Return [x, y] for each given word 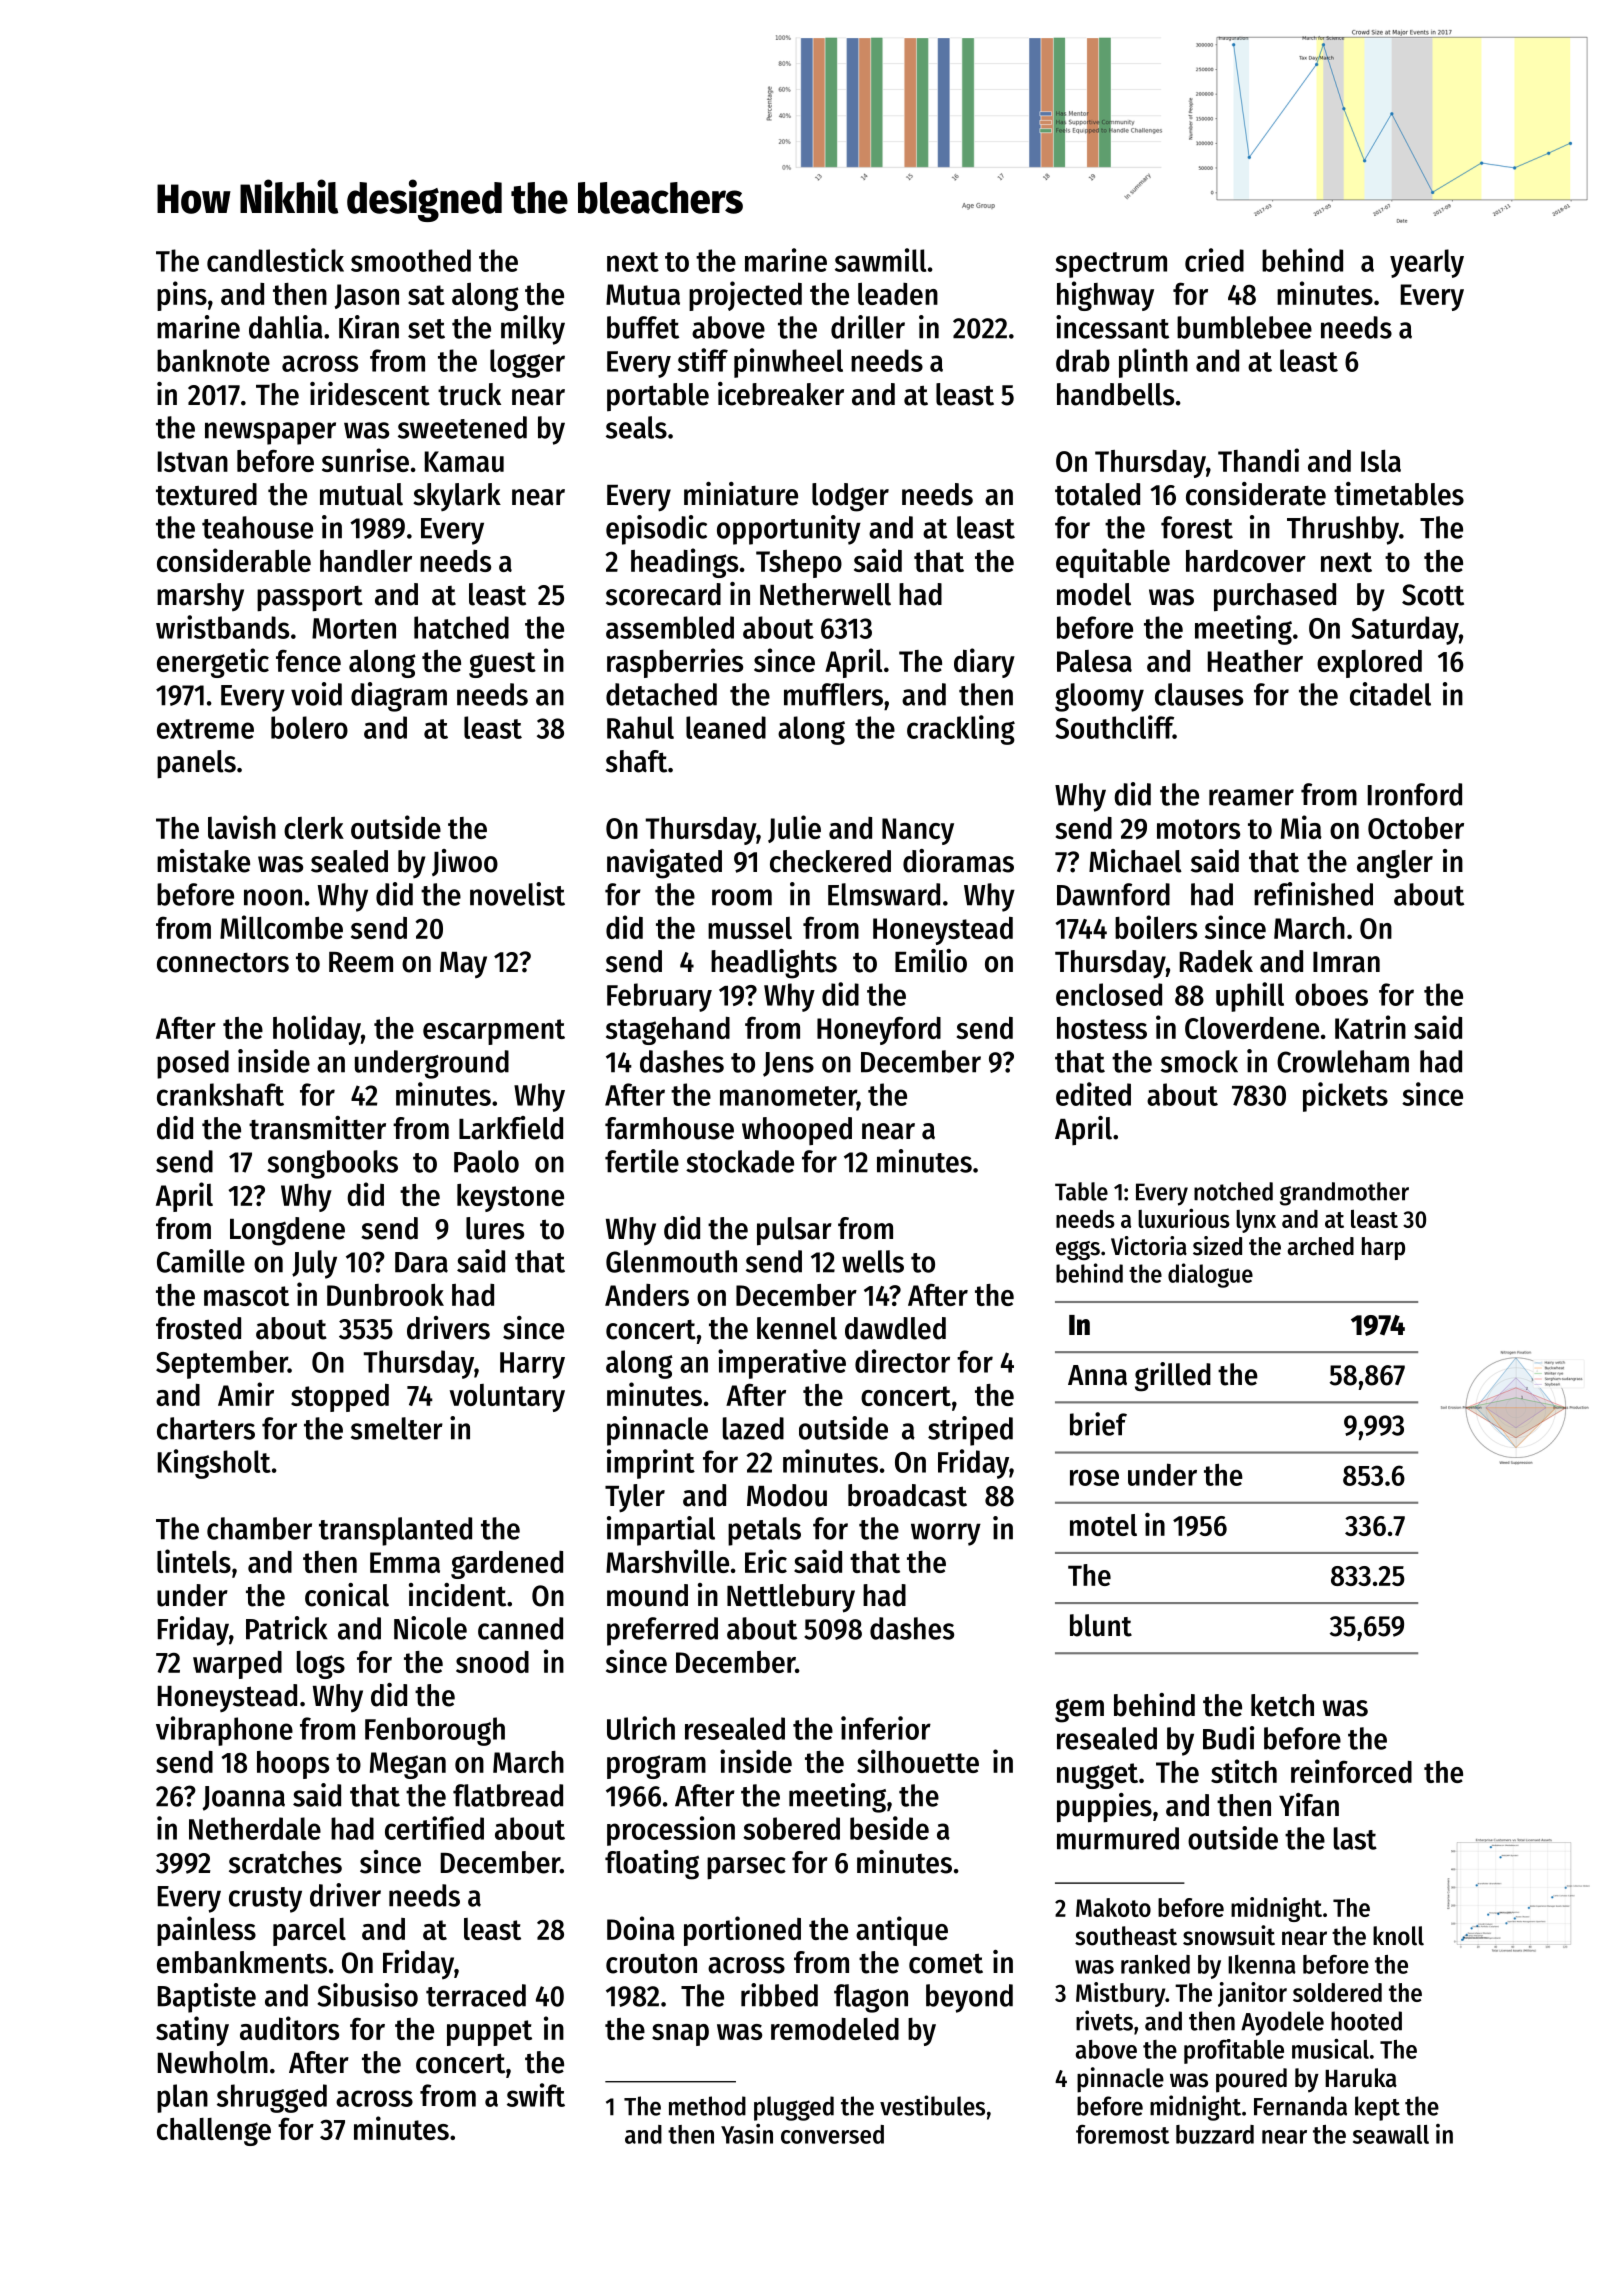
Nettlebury [791, 1598]
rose [1094, 1478]
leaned [726, 727]
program [656, 1767]
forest [1197, 527]
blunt [1101, 1625]
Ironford [1415, 794]
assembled [670, 627]
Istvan [193, 461]
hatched [461, 627]
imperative [782, 1364]
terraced [476, 1995]
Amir [246, 1394]
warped [237, 1665]
